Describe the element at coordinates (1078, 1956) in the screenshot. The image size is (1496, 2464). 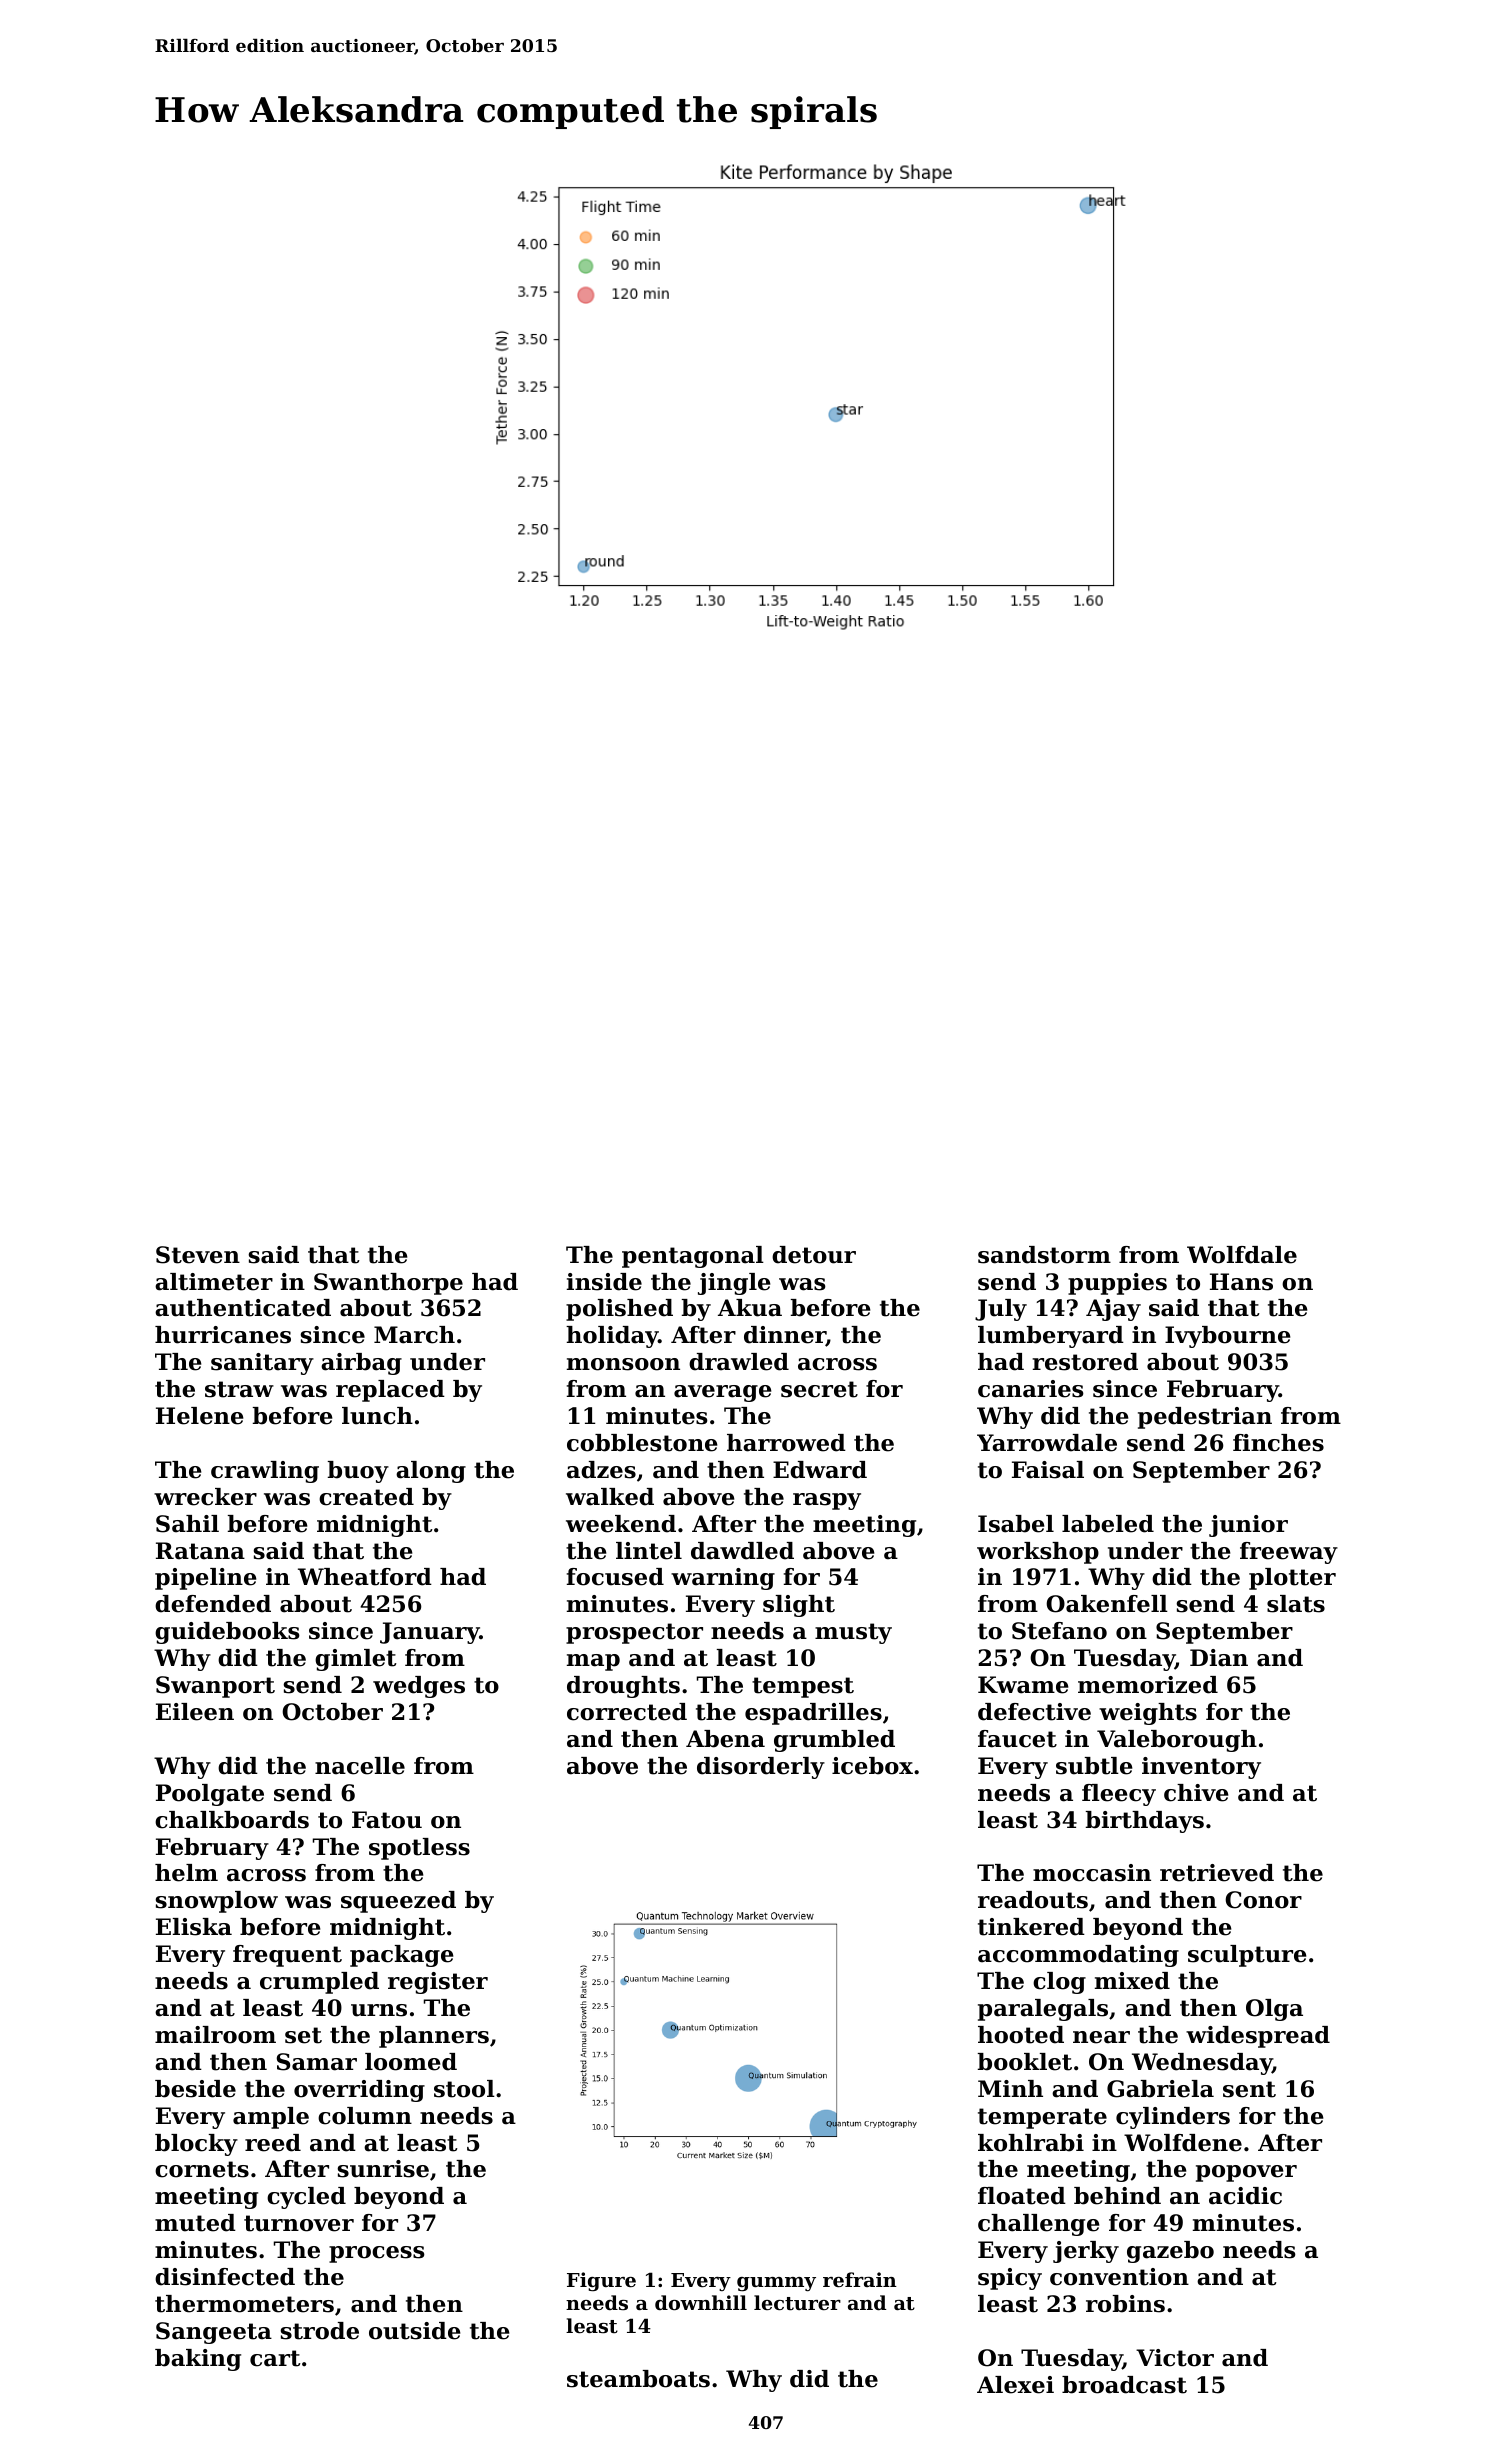
I see `accommodating` at that location.
